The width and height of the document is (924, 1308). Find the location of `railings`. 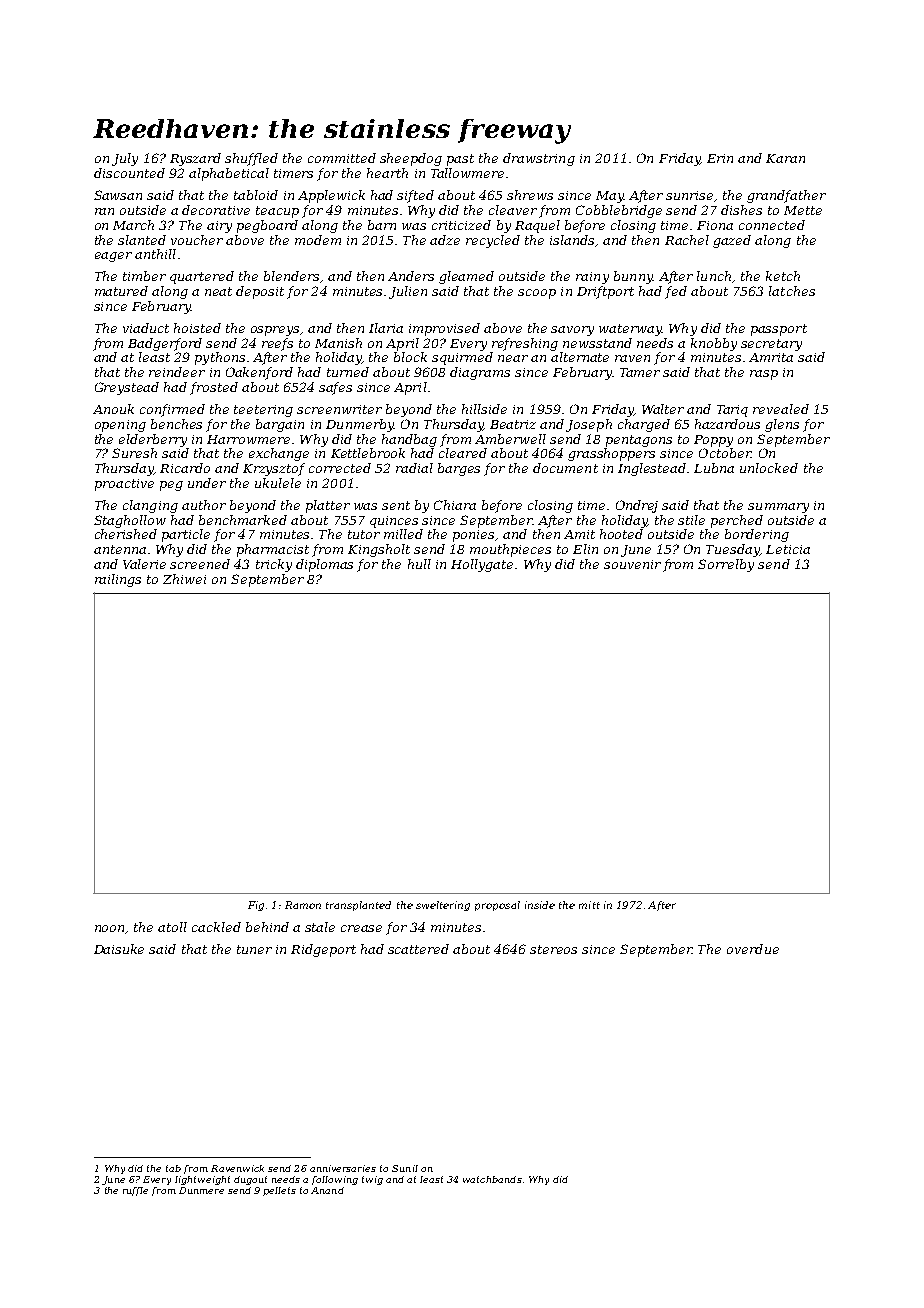

railings is located at coordinates (118, 580).
